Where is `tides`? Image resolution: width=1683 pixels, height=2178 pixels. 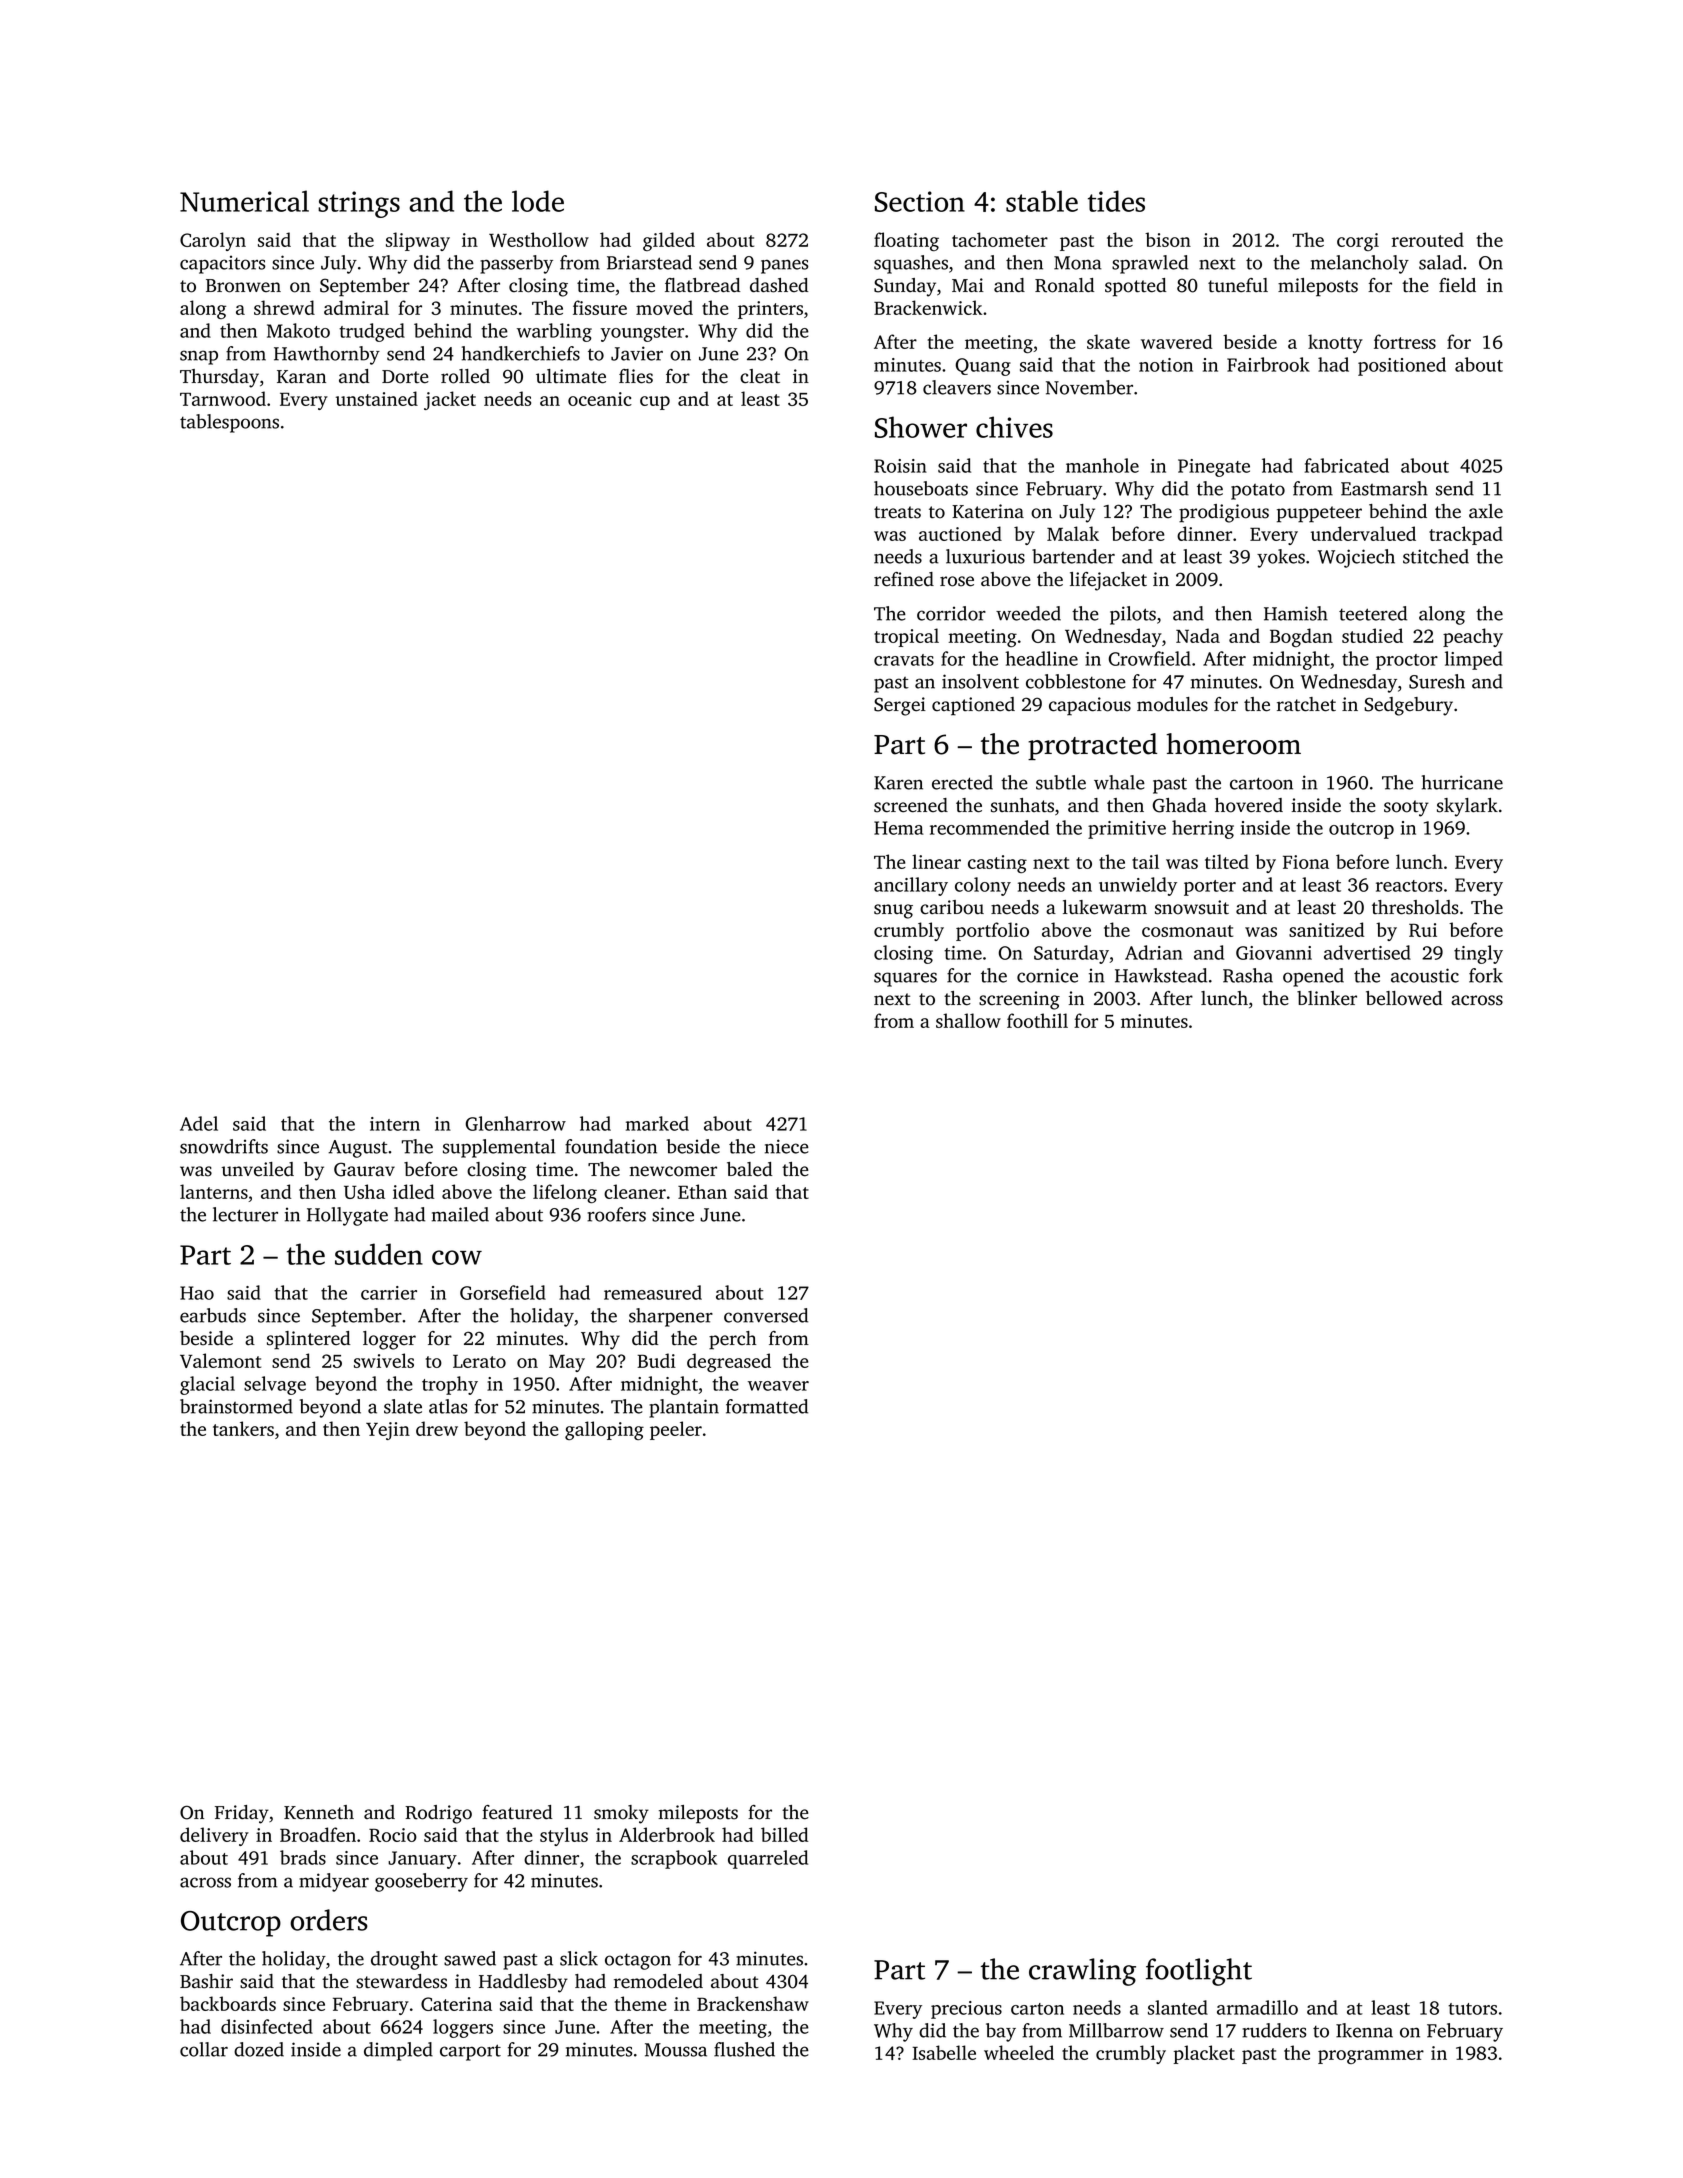
tides is located at coordinates (1116, 201).
